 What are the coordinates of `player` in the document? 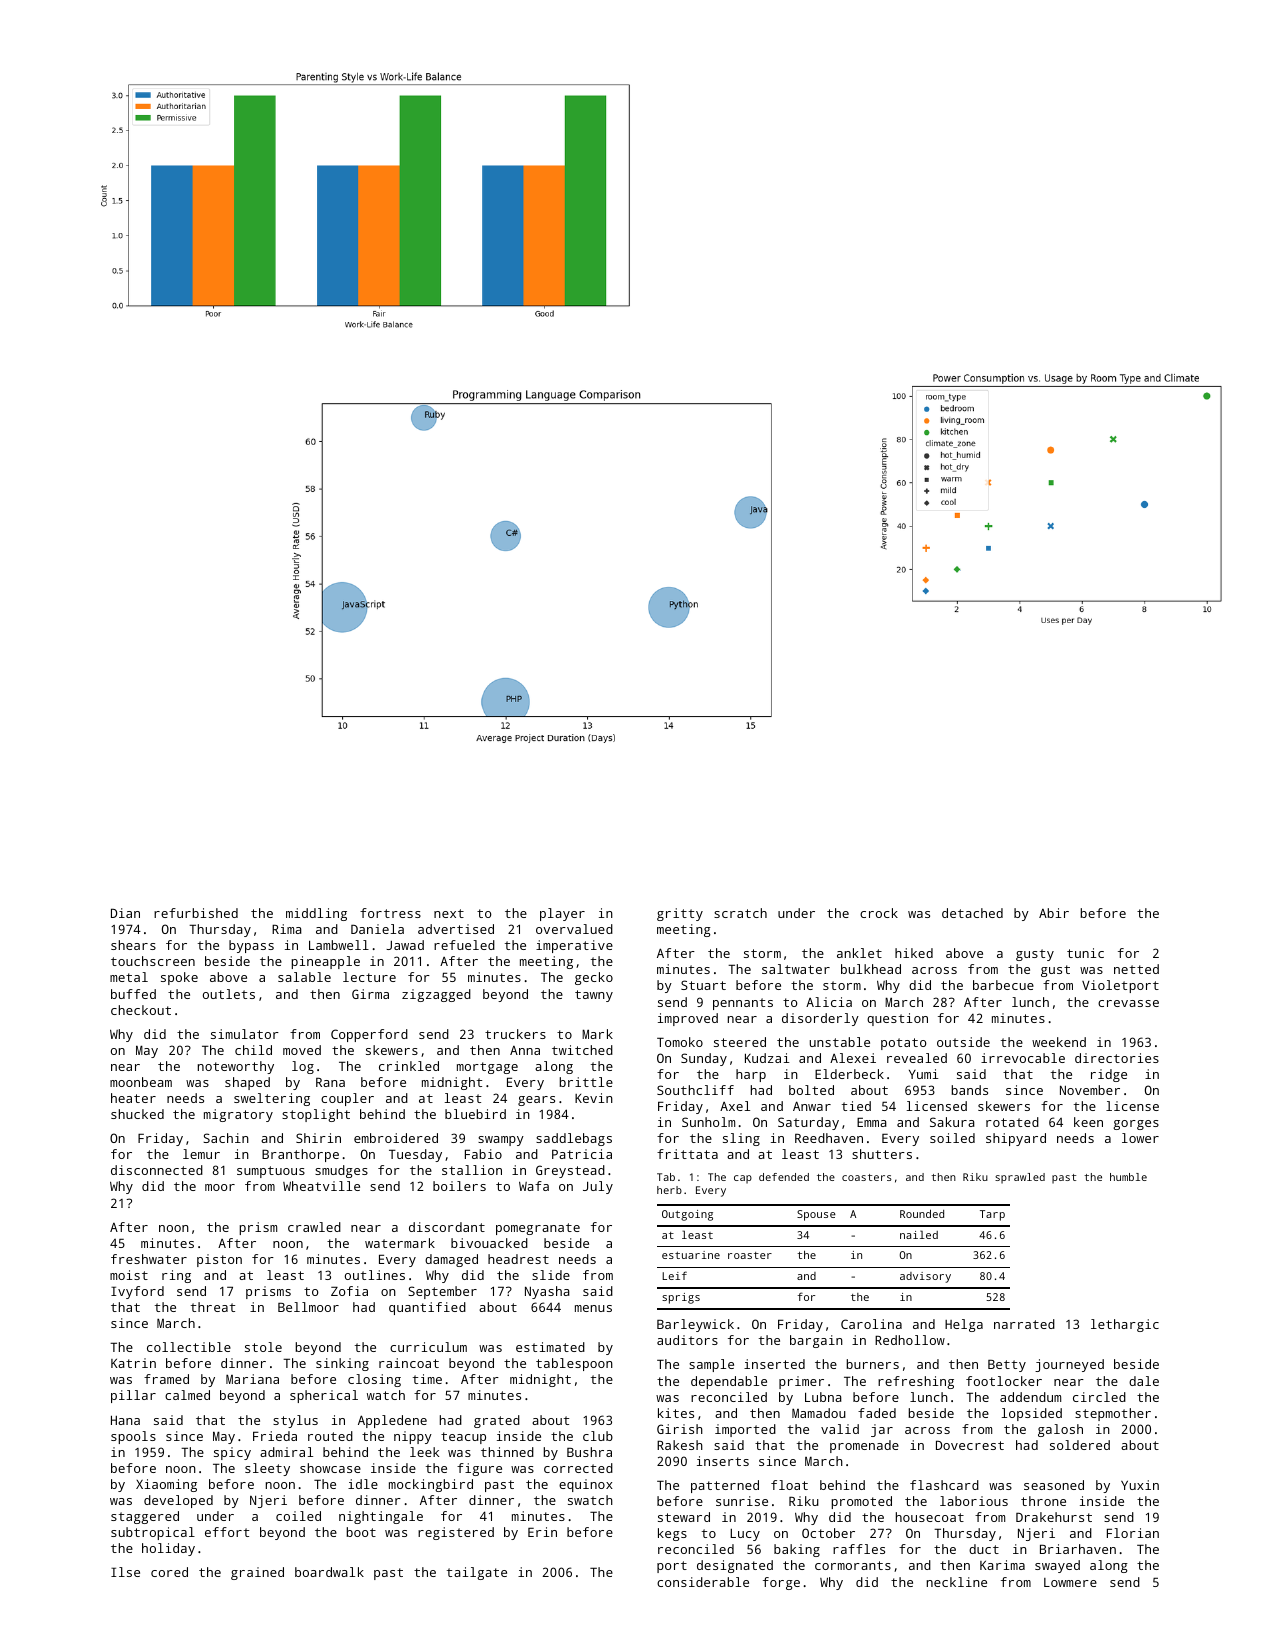 It's located at (562, 914).
